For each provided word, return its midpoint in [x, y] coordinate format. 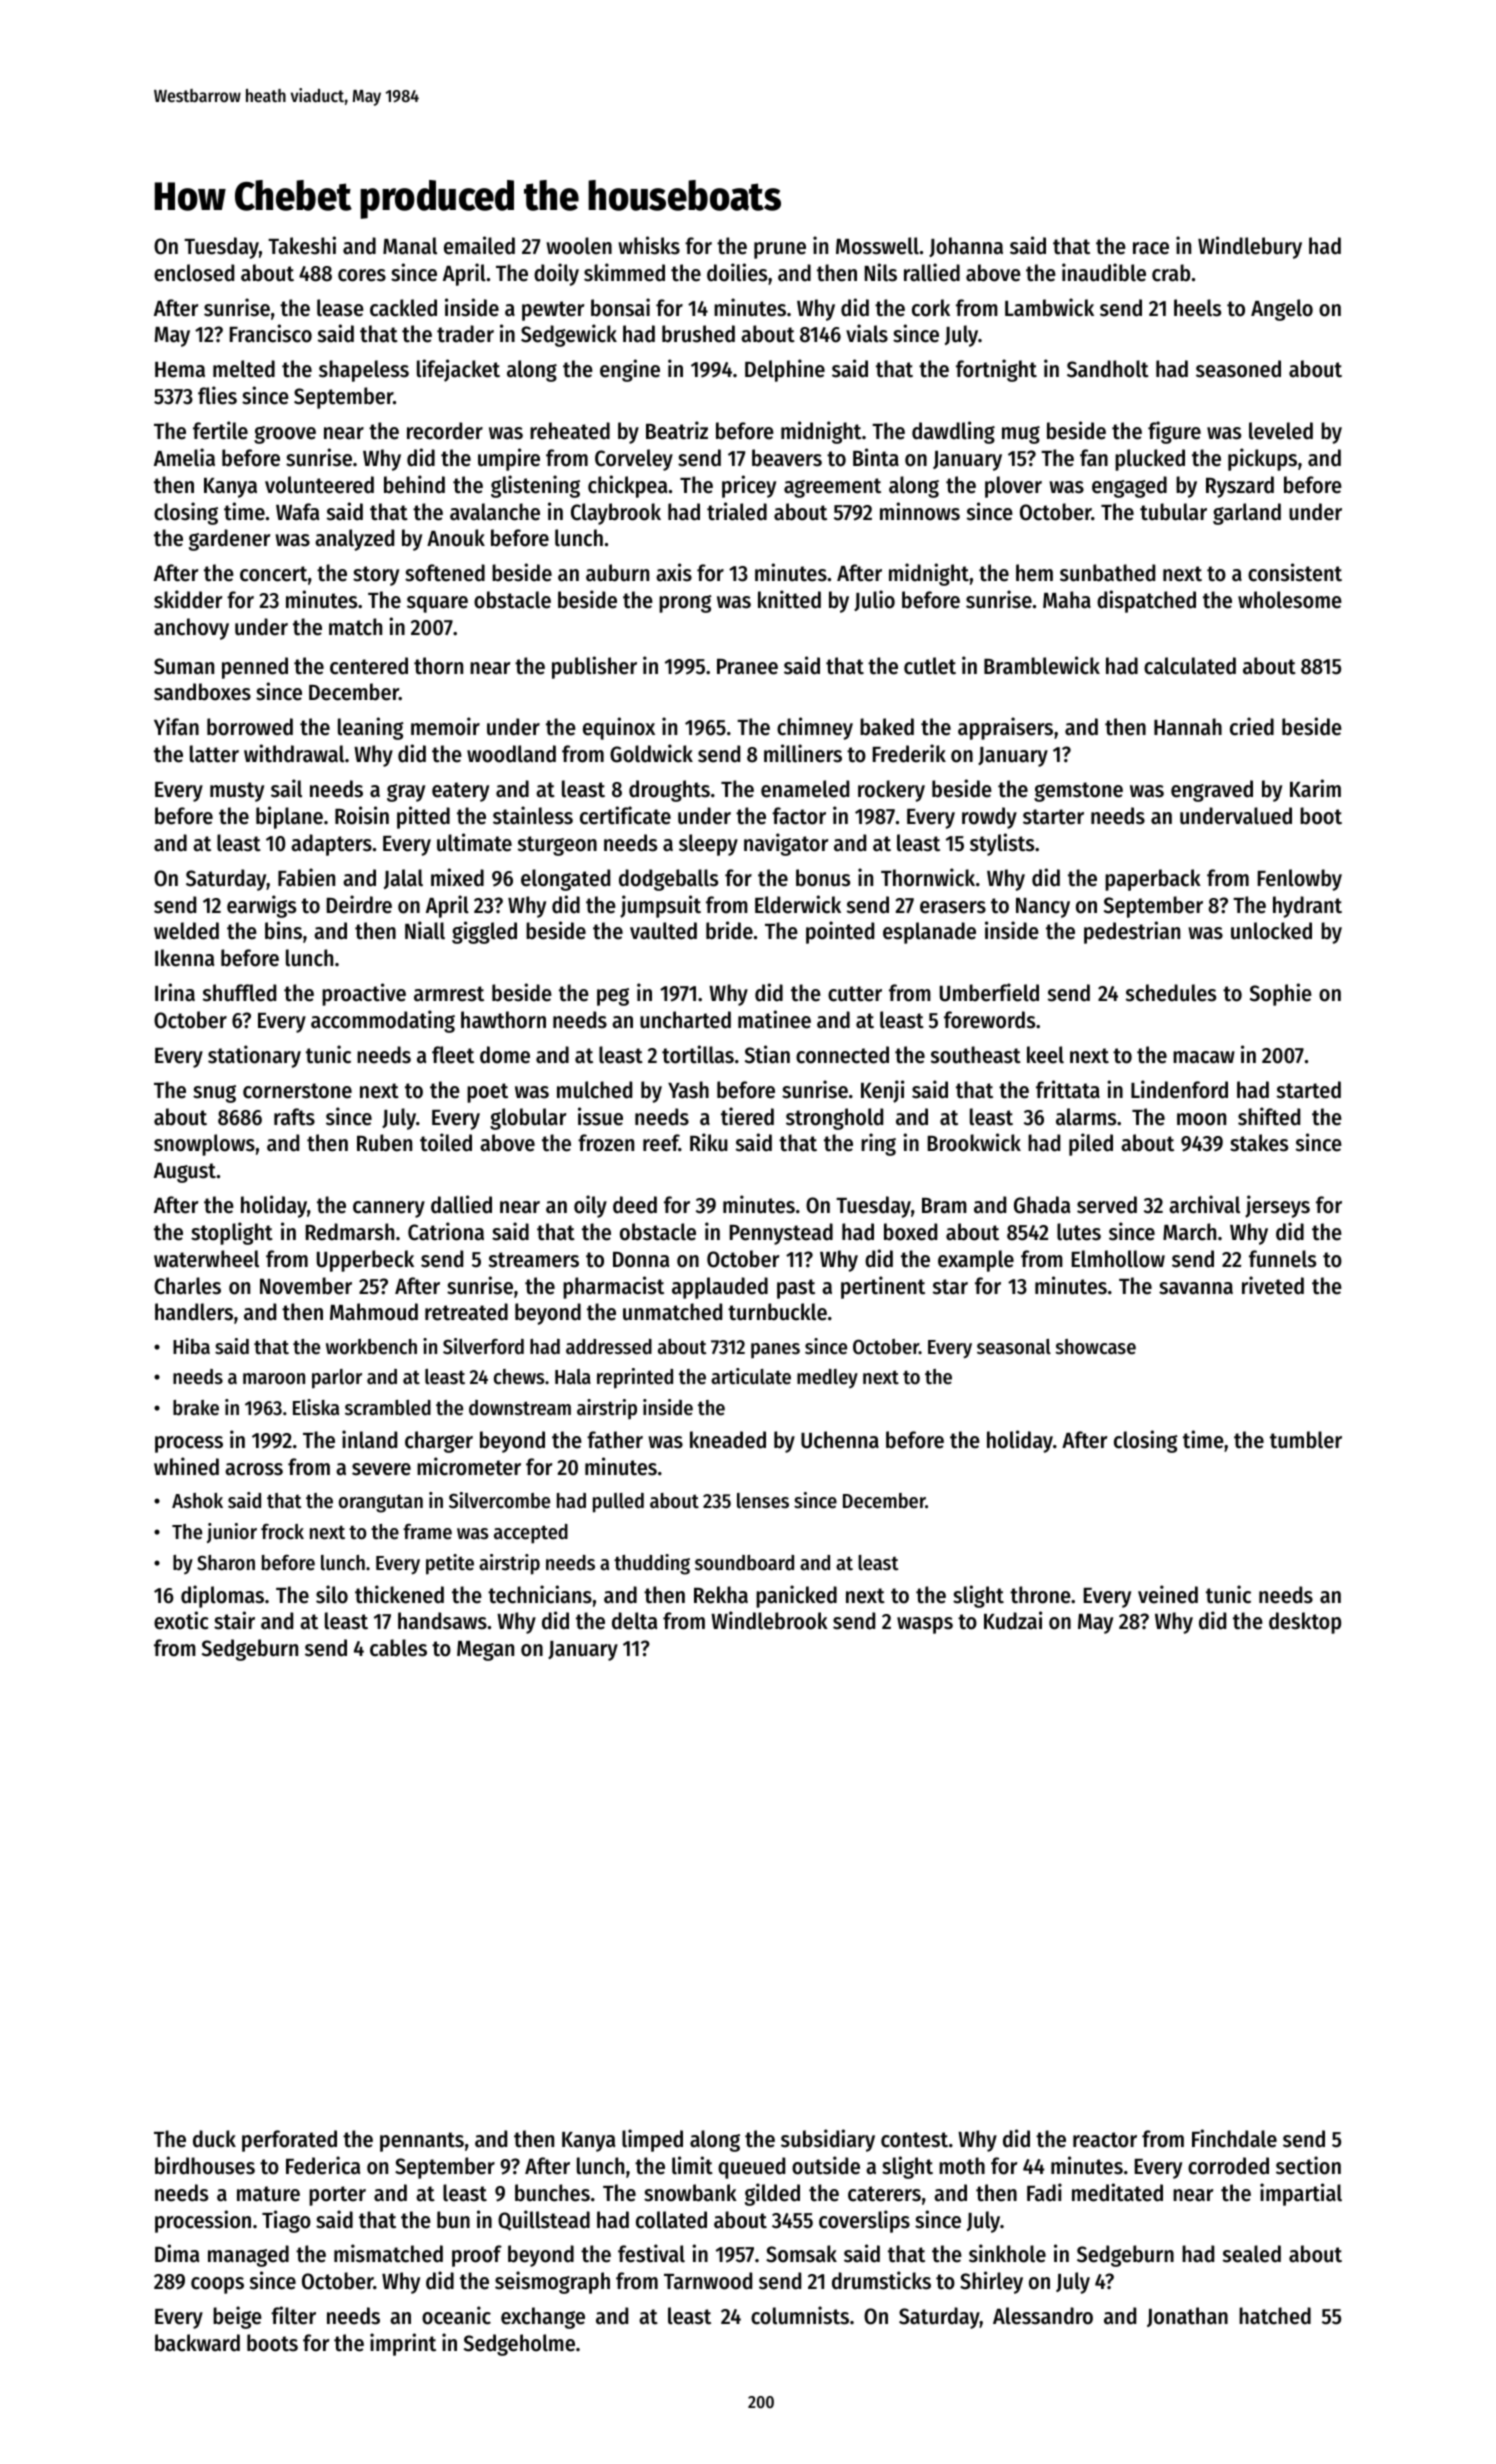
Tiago [286, 2221]
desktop [1305, 1623]
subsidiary [828, 2140]
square [437, 604]
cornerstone [297, 1091]
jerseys [1277, 1206]
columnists [800, 2315]
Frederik [909, 753]
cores [362, 275]
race [1151, 248]
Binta [876, 457]
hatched [1275, 2316]
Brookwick [974, 1142]
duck [214, 2139]
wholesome [1290, 600]
